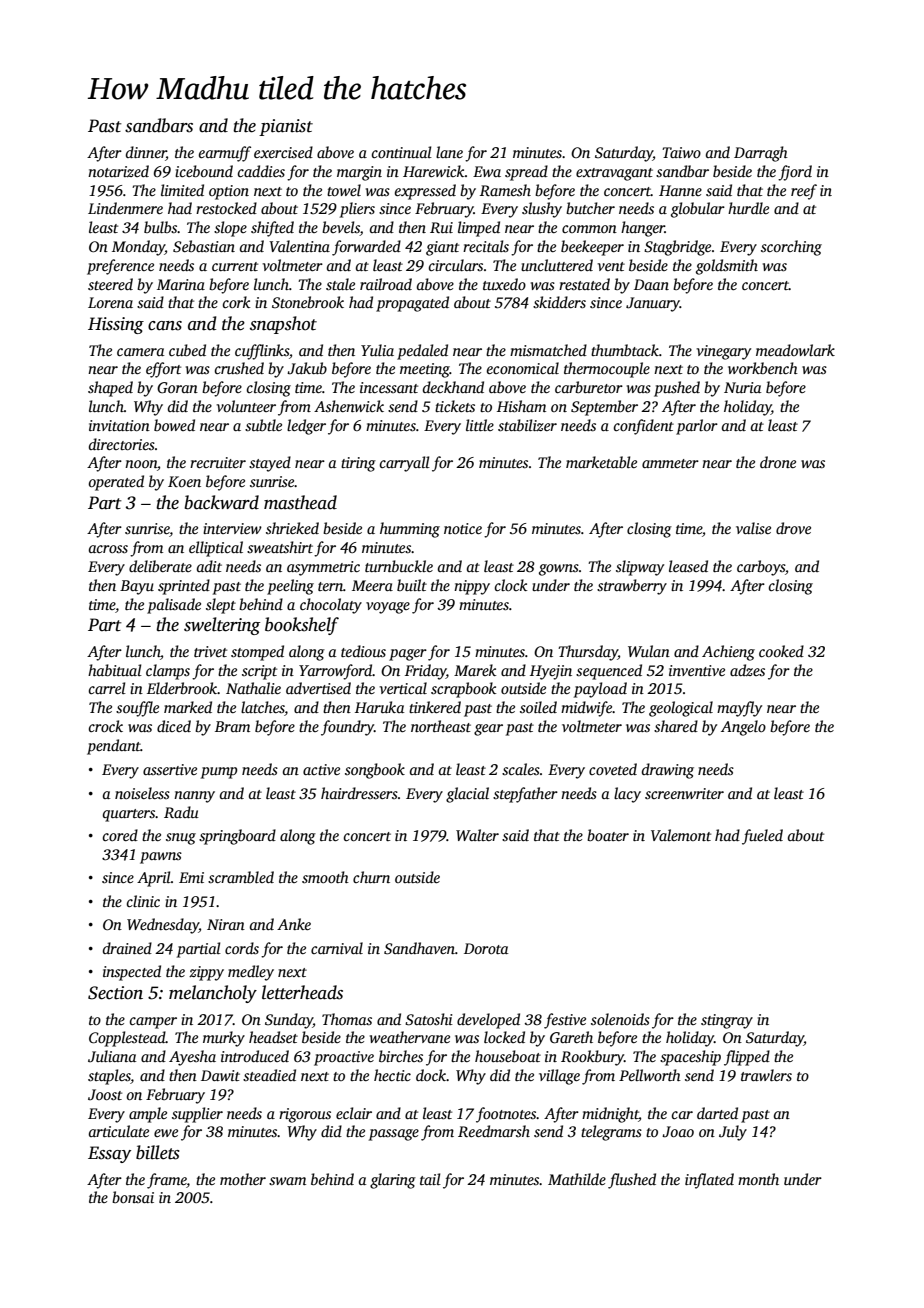 The image size is (924, 1308). Describe the element at coordinates (160, 566) in the screenshot. I see `deliberate` at that location.
